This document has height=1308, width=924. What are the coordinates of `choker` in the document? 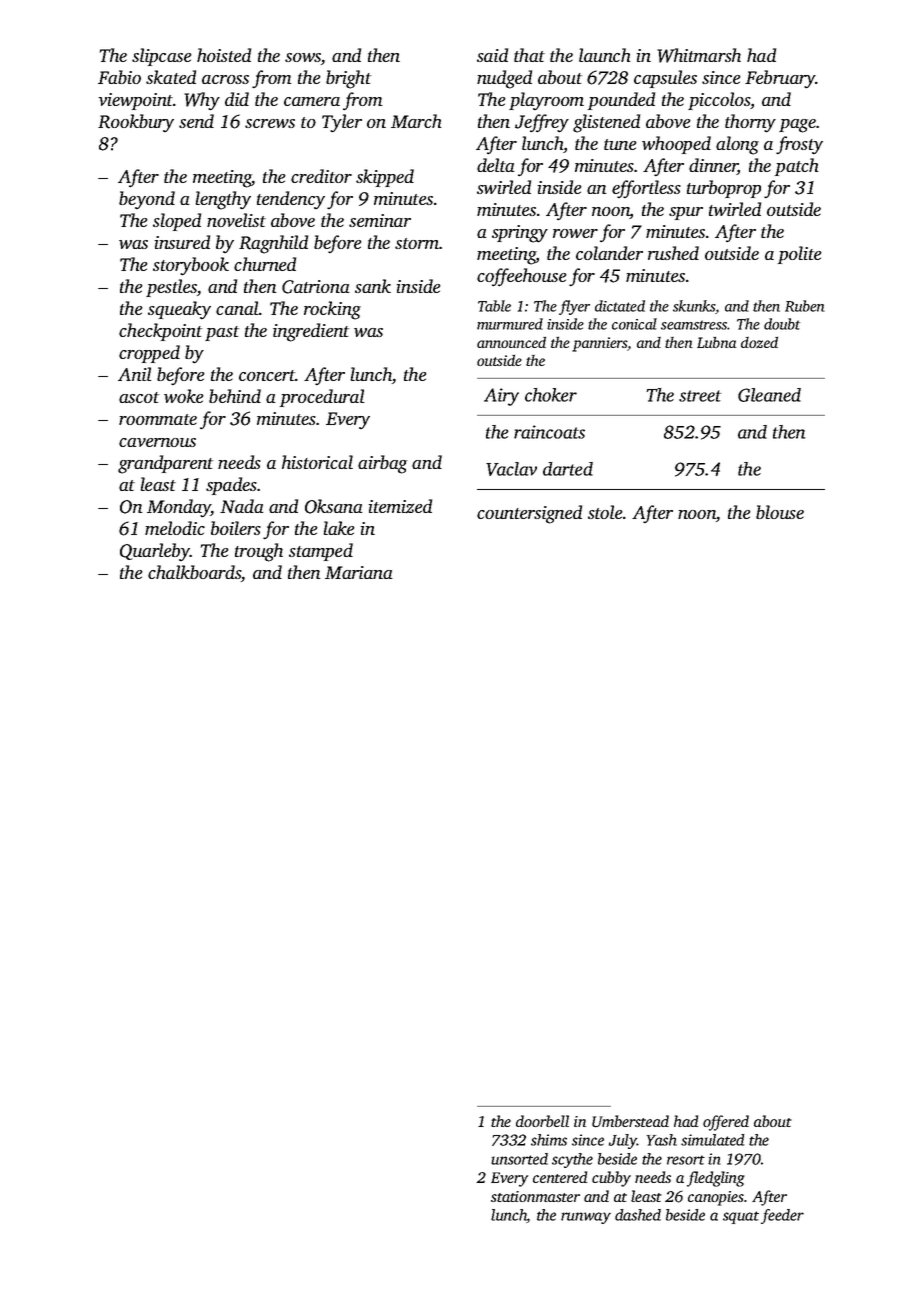 It's located at (551, 395).
